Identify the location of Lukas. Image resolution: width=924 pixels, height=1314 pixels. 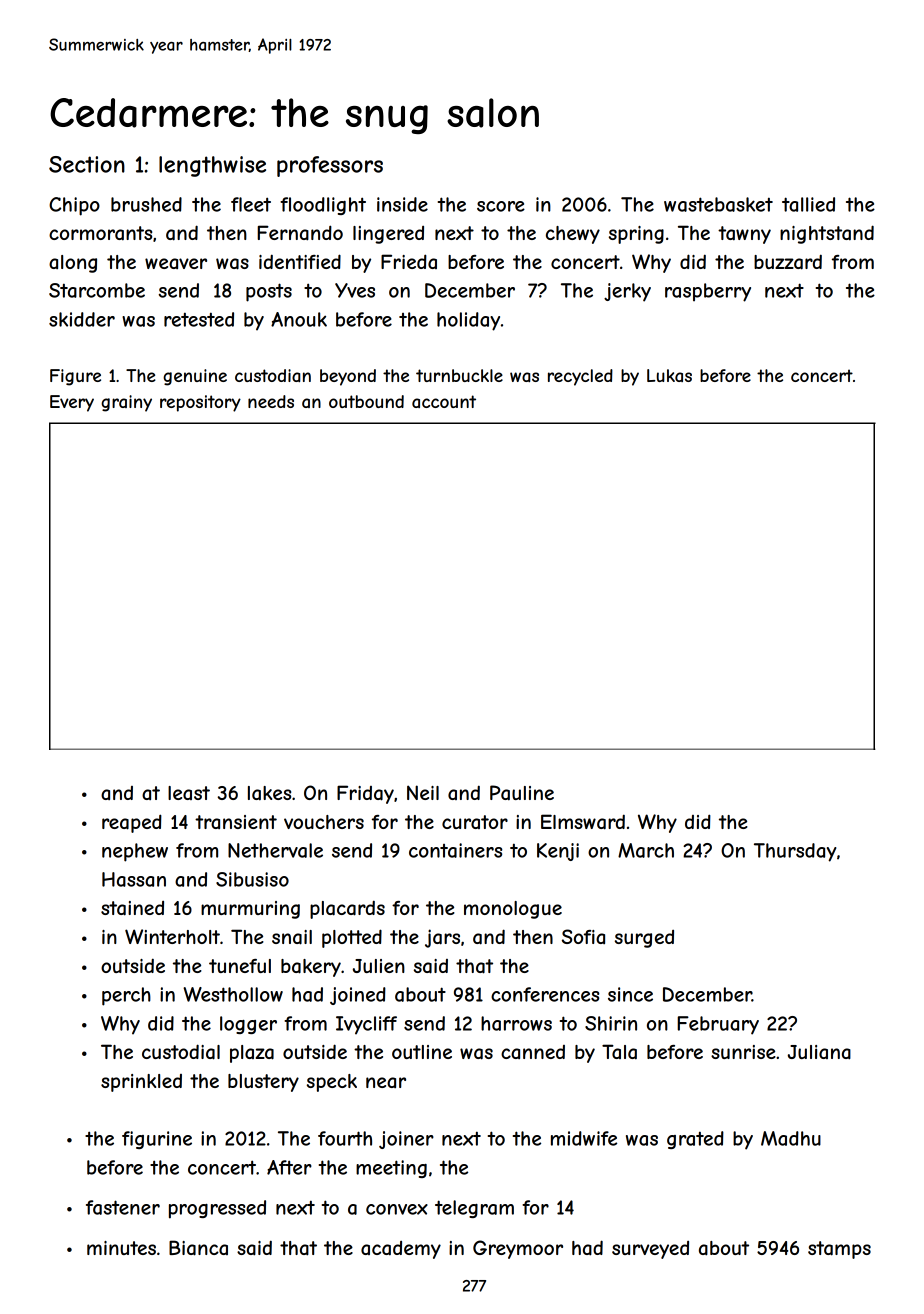
(669, 375).
